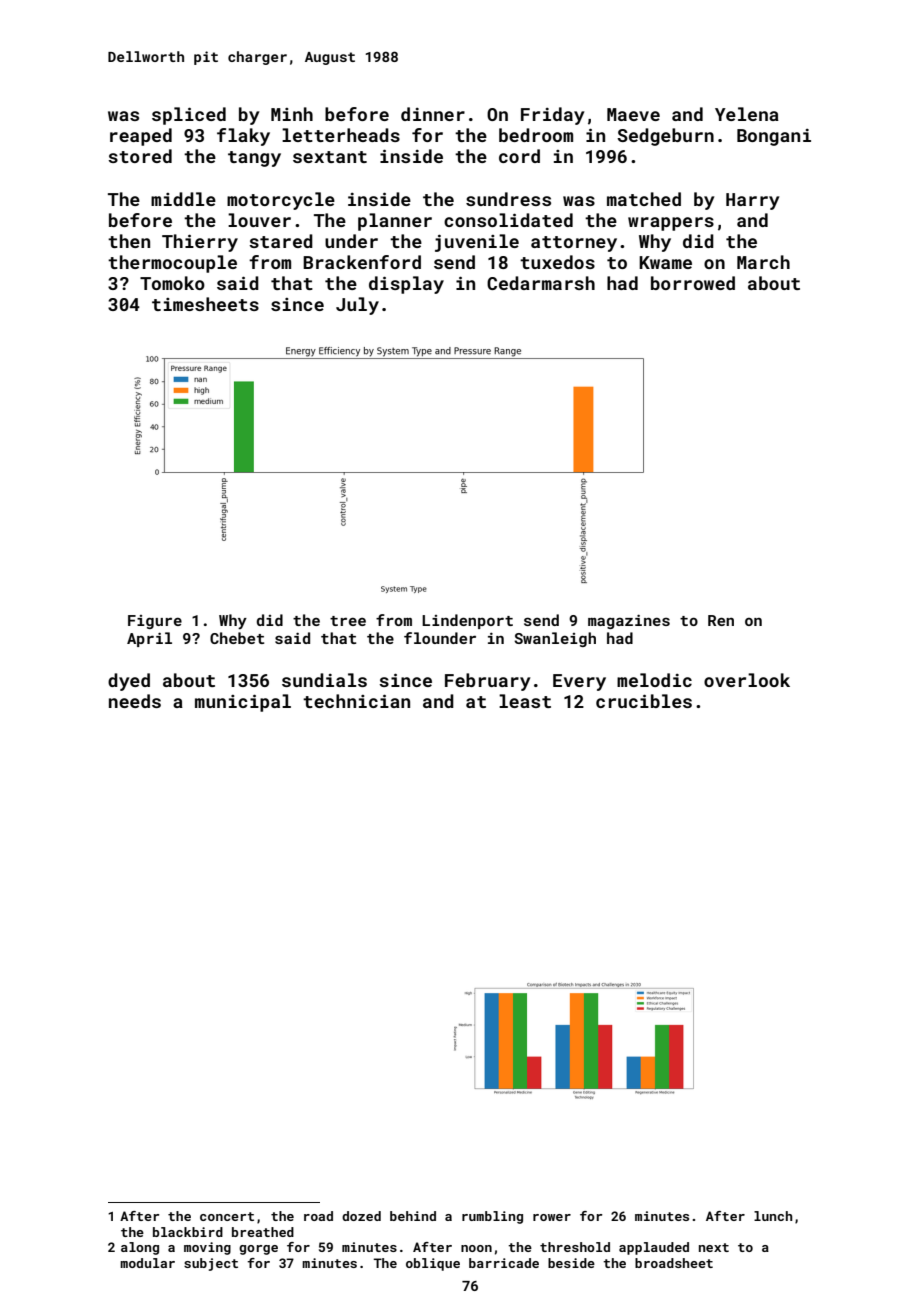 The width and height of the image is (924, 1314). I want to click on rumbling, so click(492, 1217).
